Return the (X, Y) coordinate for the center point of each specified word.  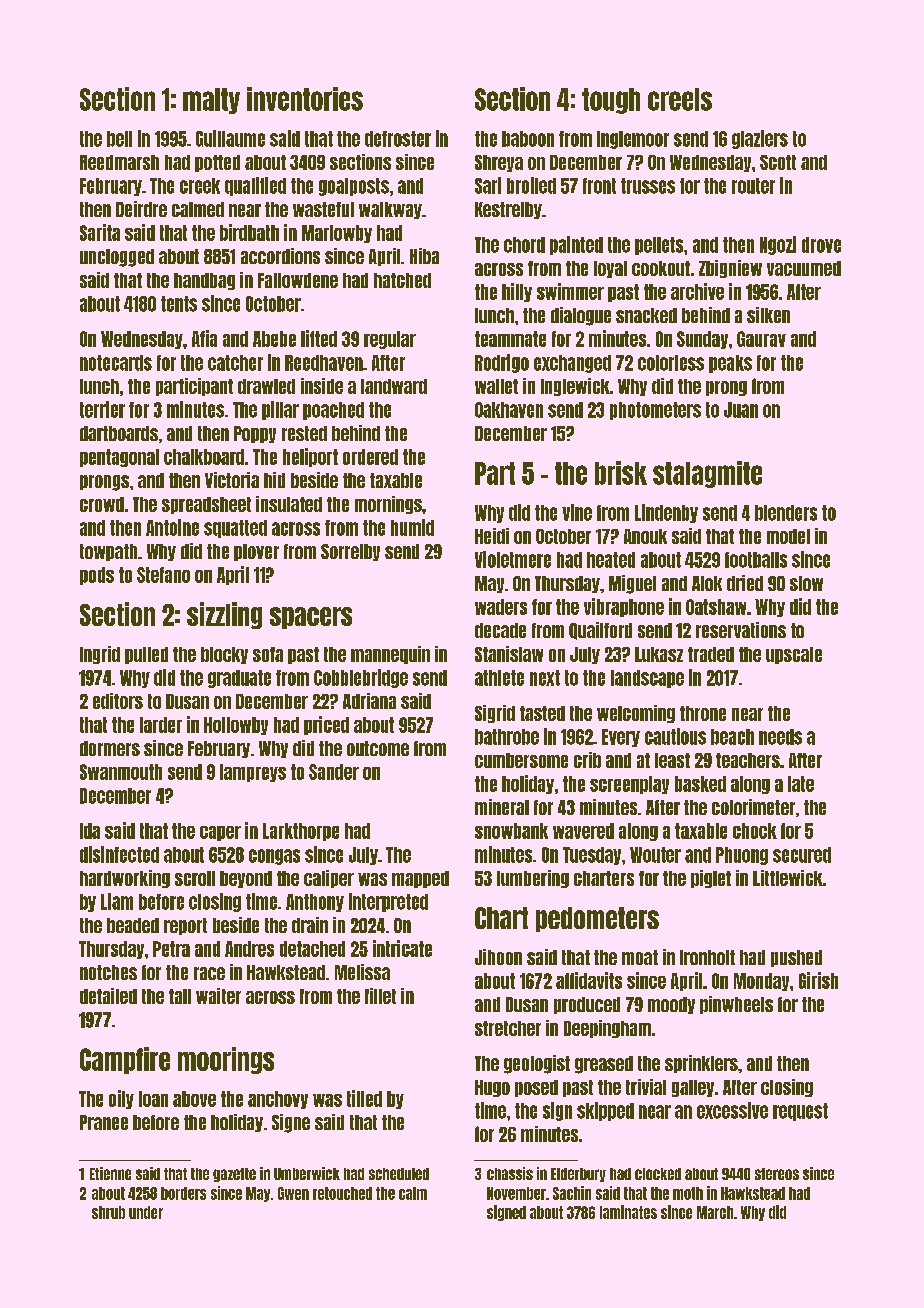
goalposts (354, 187)
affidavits (589, 980)
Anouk (645, 536)
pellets (659, 246)
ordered (370, 457)
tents (179, 304)
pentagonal (119, 458)
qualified (255, 186)
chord (524, 245)
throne (703, 713)
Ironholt (707, 957)
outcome (378, 748)
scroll (195, 878)
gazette (234, 1175)
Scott (778, 162)
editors (118, 701)
